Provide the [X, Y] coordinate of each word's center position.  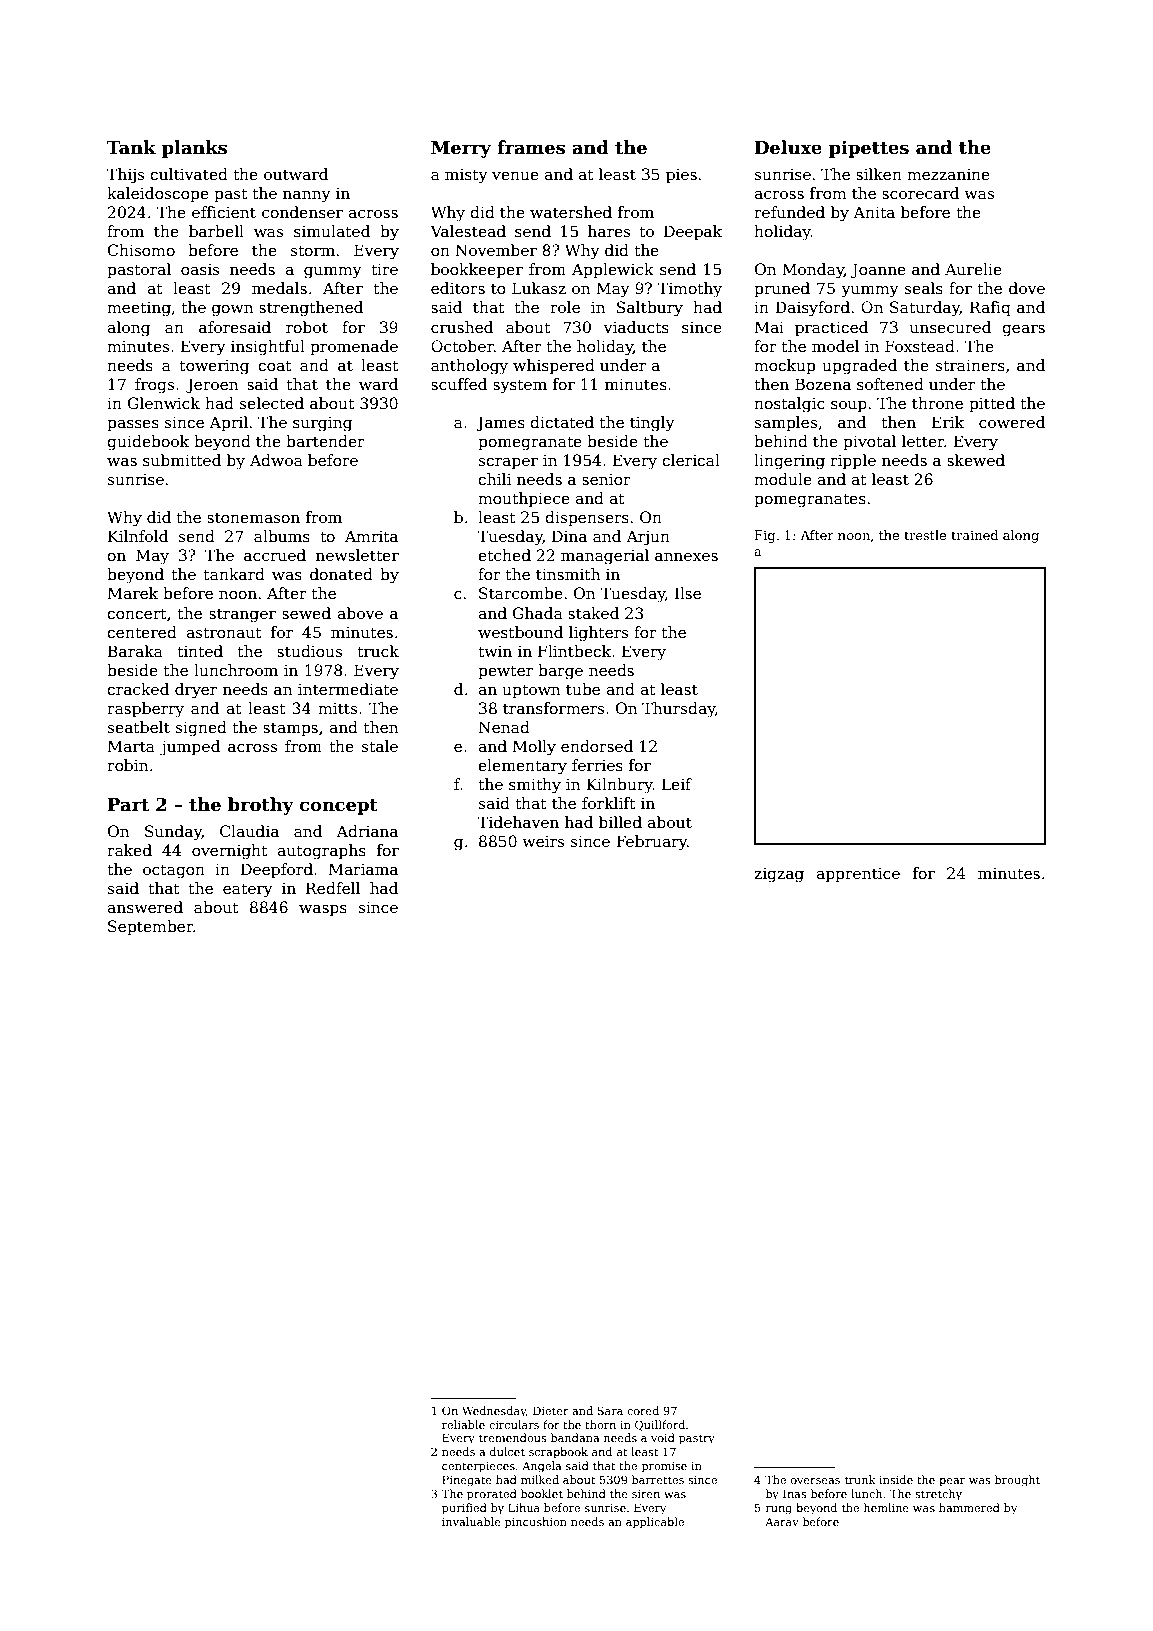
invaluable [471, 1521]
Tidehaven [518, 822]
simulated [332, 231]
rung [779, 1510]
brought [1017, 1481]
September [150, 927]
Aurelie [973, 269]
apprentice [858, 875]
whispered [554, 366]
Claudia [249, 831]
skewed [976, 460]
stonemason [253, 517]
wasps [323, 910]
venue [515, 176]
